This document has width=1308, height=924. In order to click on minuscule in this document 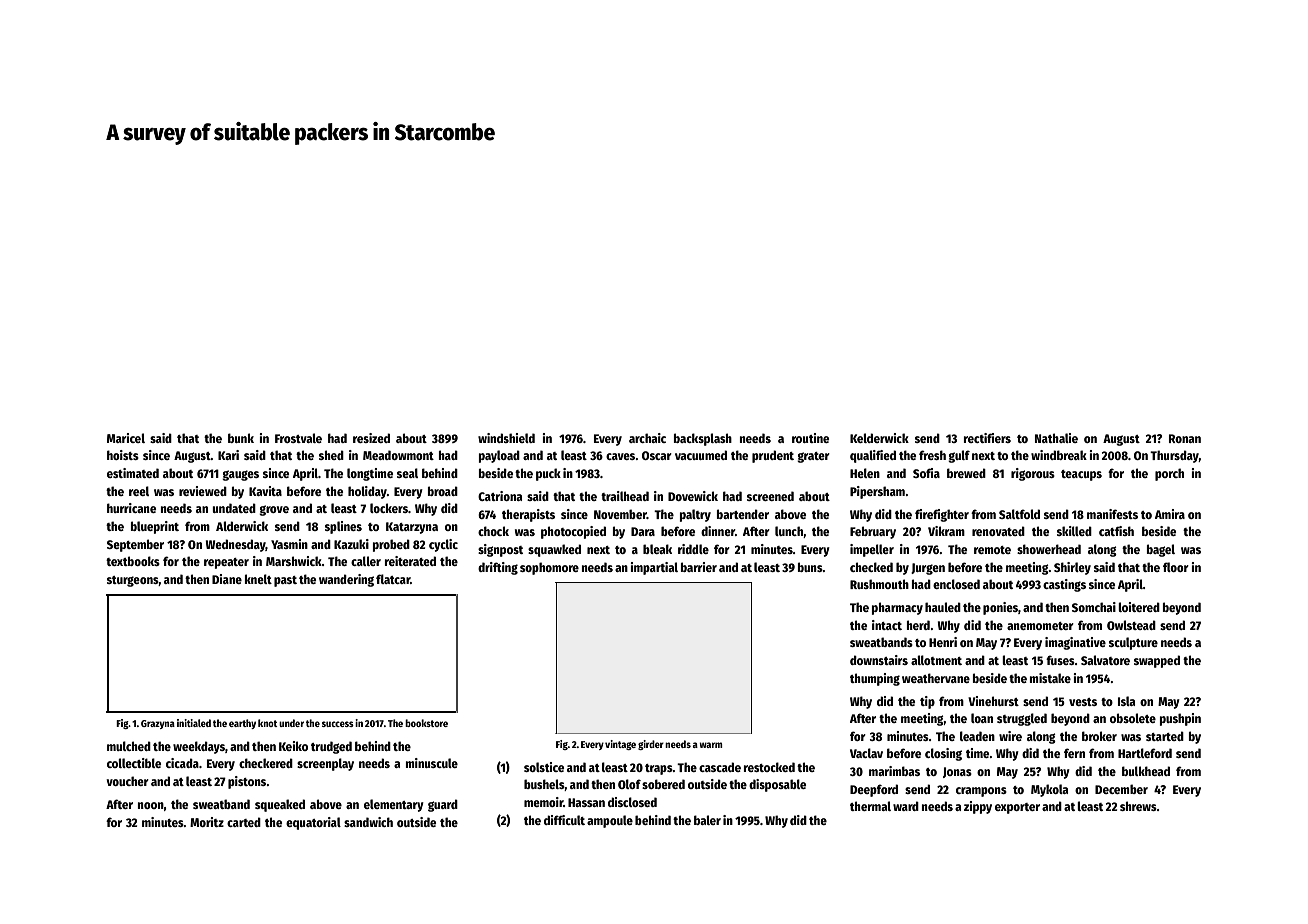, I will do `click(432, 763)`.
